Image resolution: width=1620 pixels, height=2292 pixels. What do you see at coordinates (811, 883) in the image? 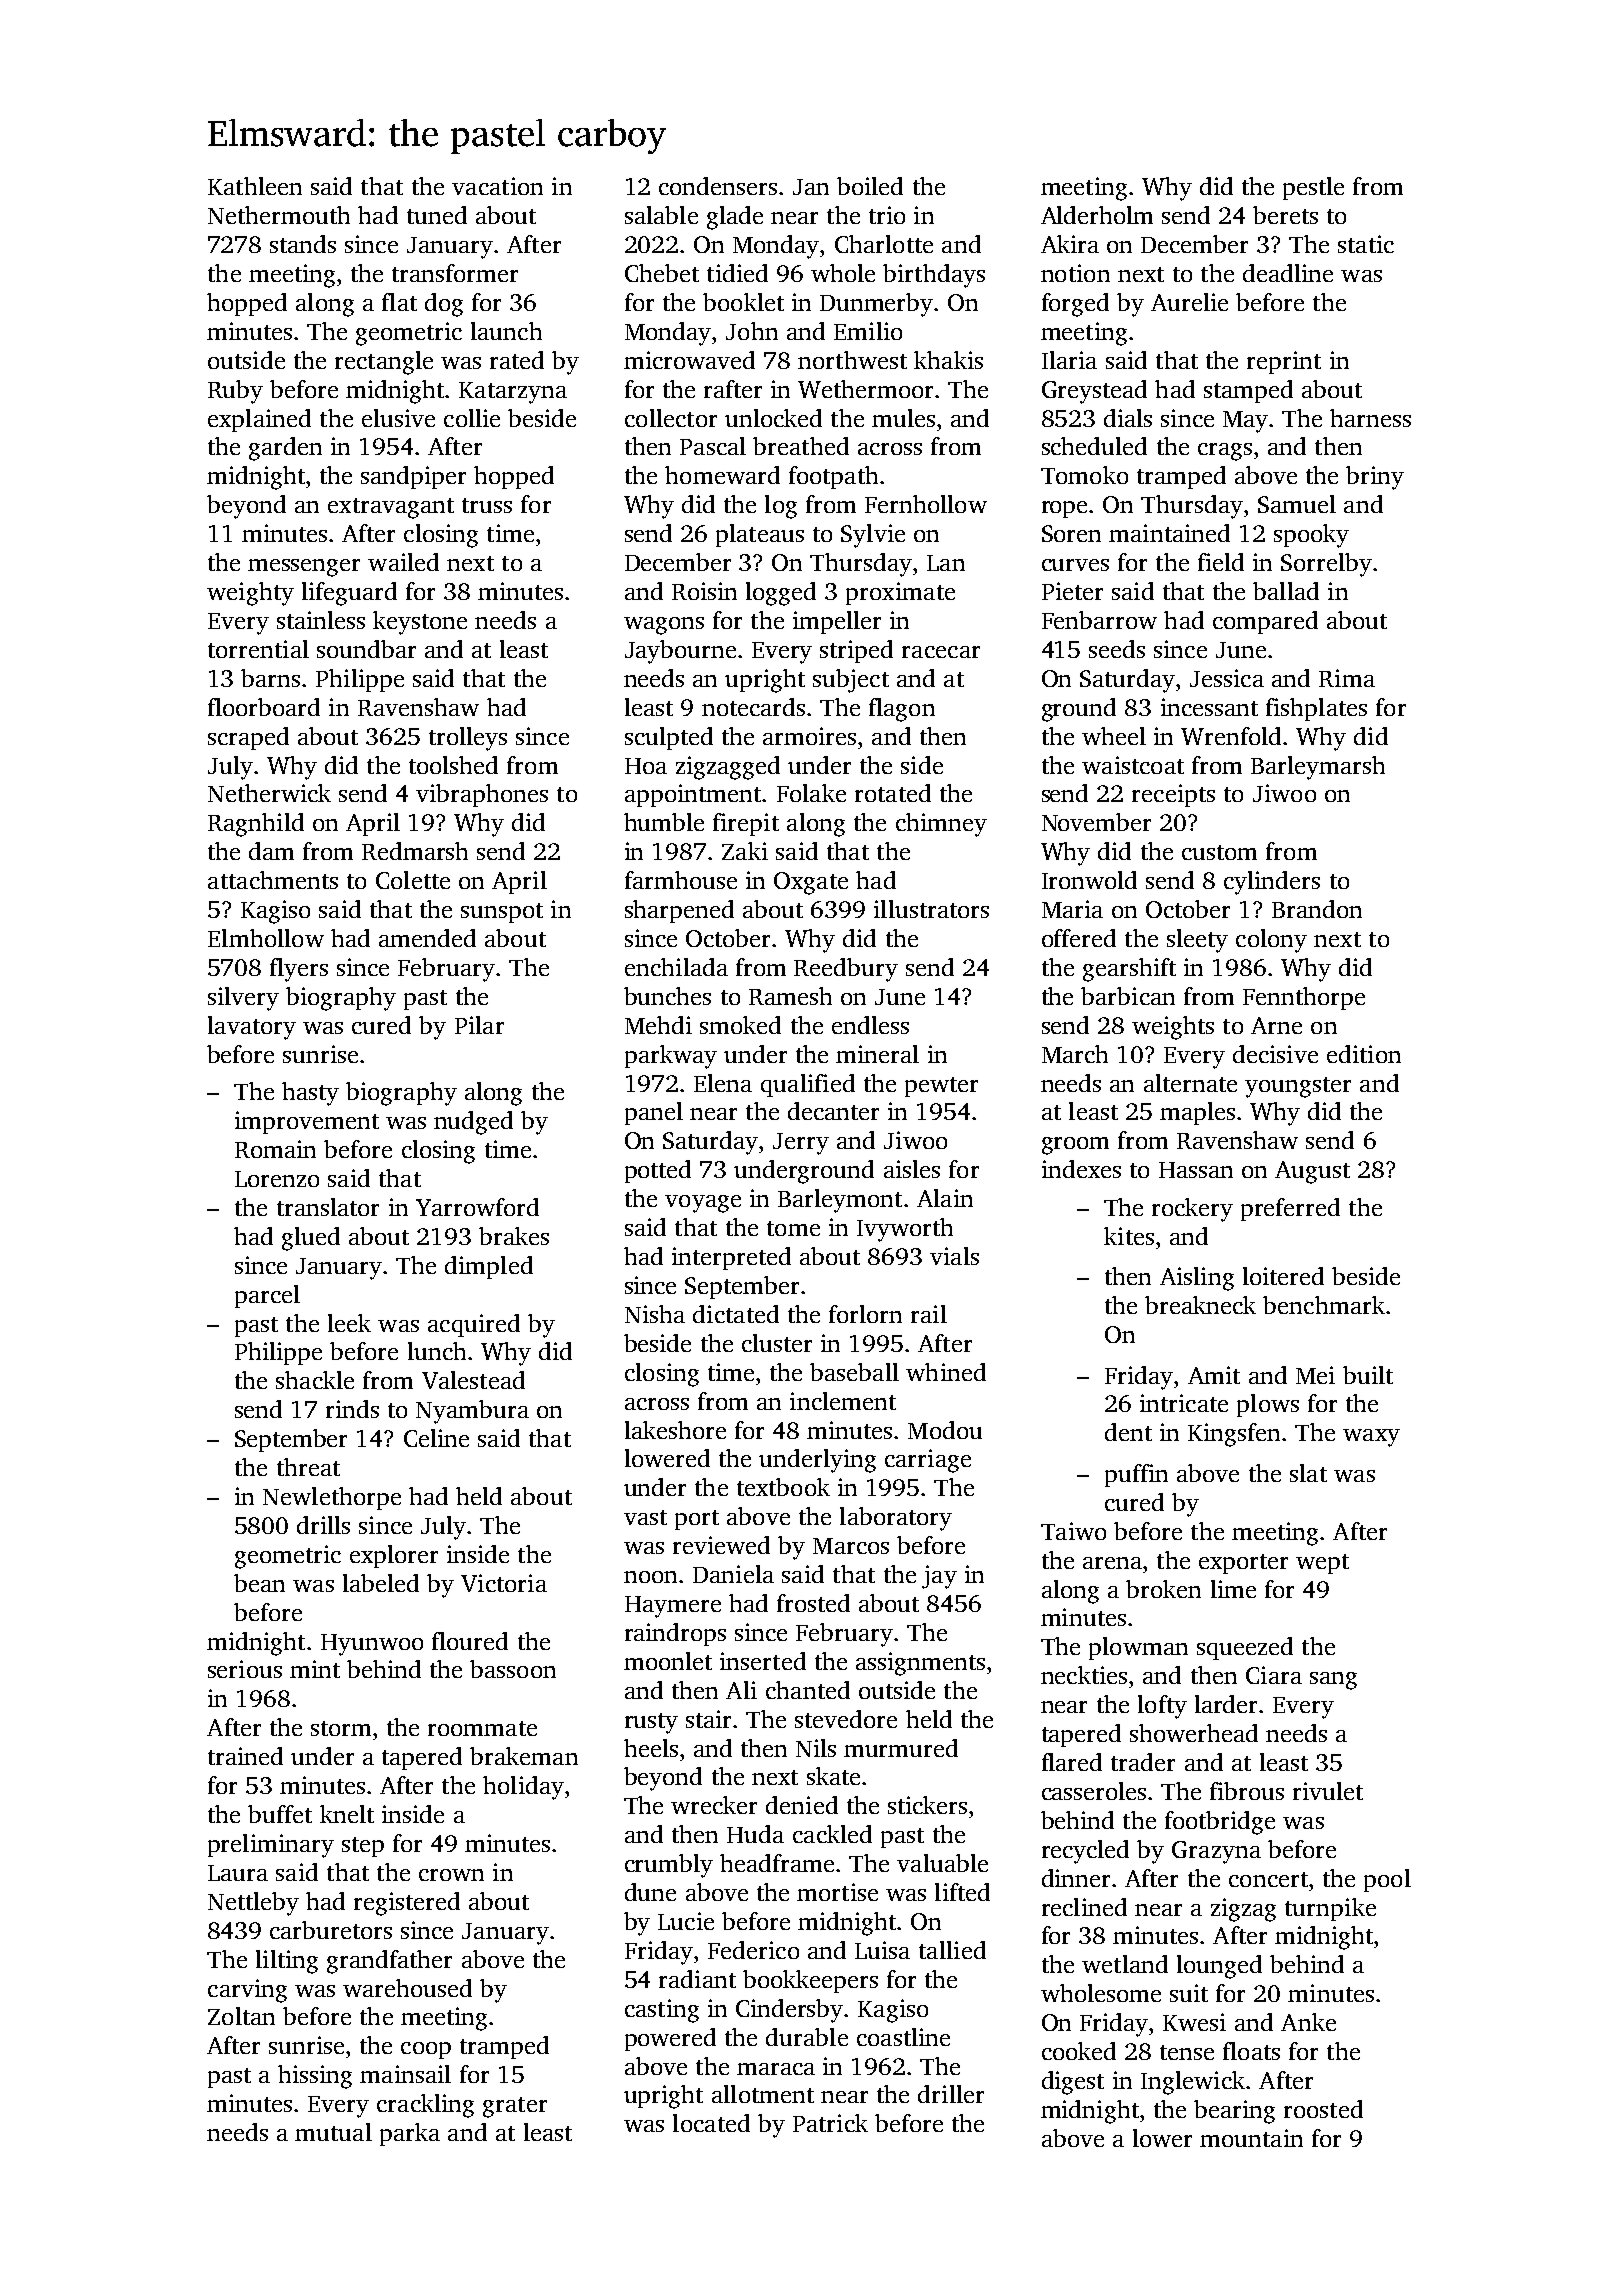
I see `Oxgate` at bounding box center [811, 883].
